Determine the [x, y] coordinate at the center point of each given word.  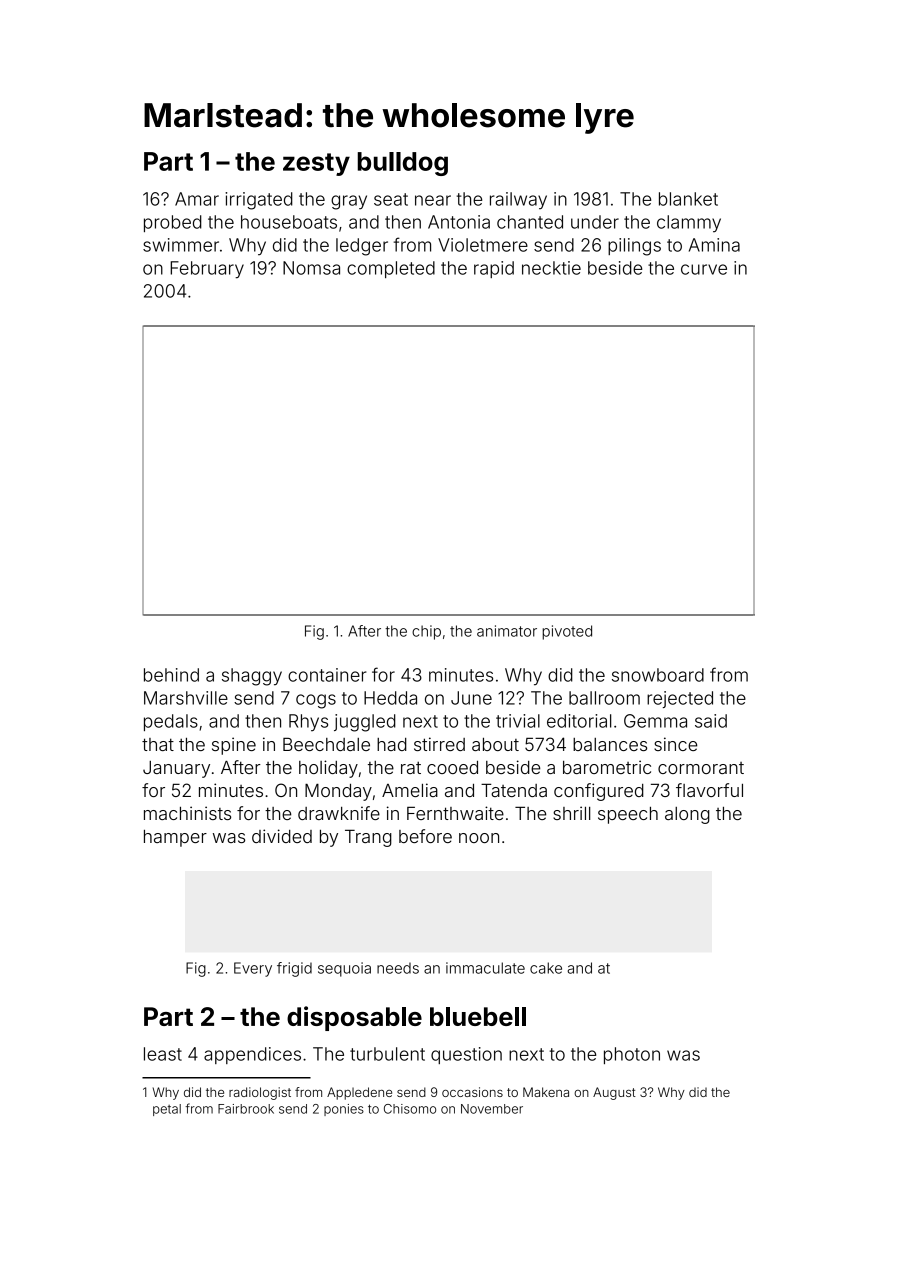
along [687, 815]
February [207, 270]
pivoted [567, 632]
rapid [494, 269]
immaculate [485, 968]
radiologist [260, 1093]
